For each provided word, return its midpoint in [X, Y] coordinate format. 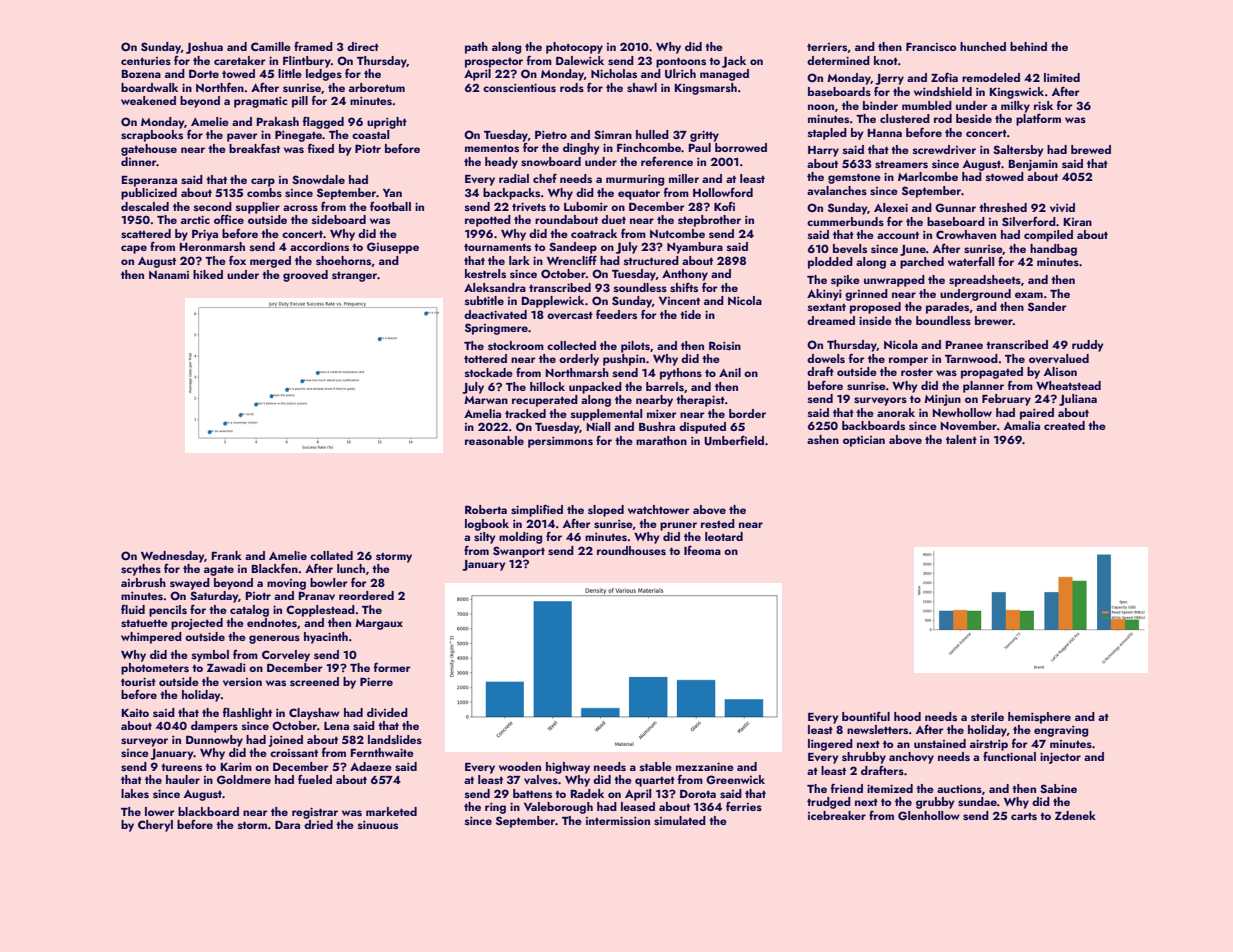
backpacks [511, 194]
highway [568, 768]
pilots [635, 347]
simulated [680, 820]
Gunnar [955, 207]
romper [908, 361]
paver [242, 137]
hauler [183, 779]
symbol [210, 656]
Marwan [486, 400]
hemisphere [1039, 718]
